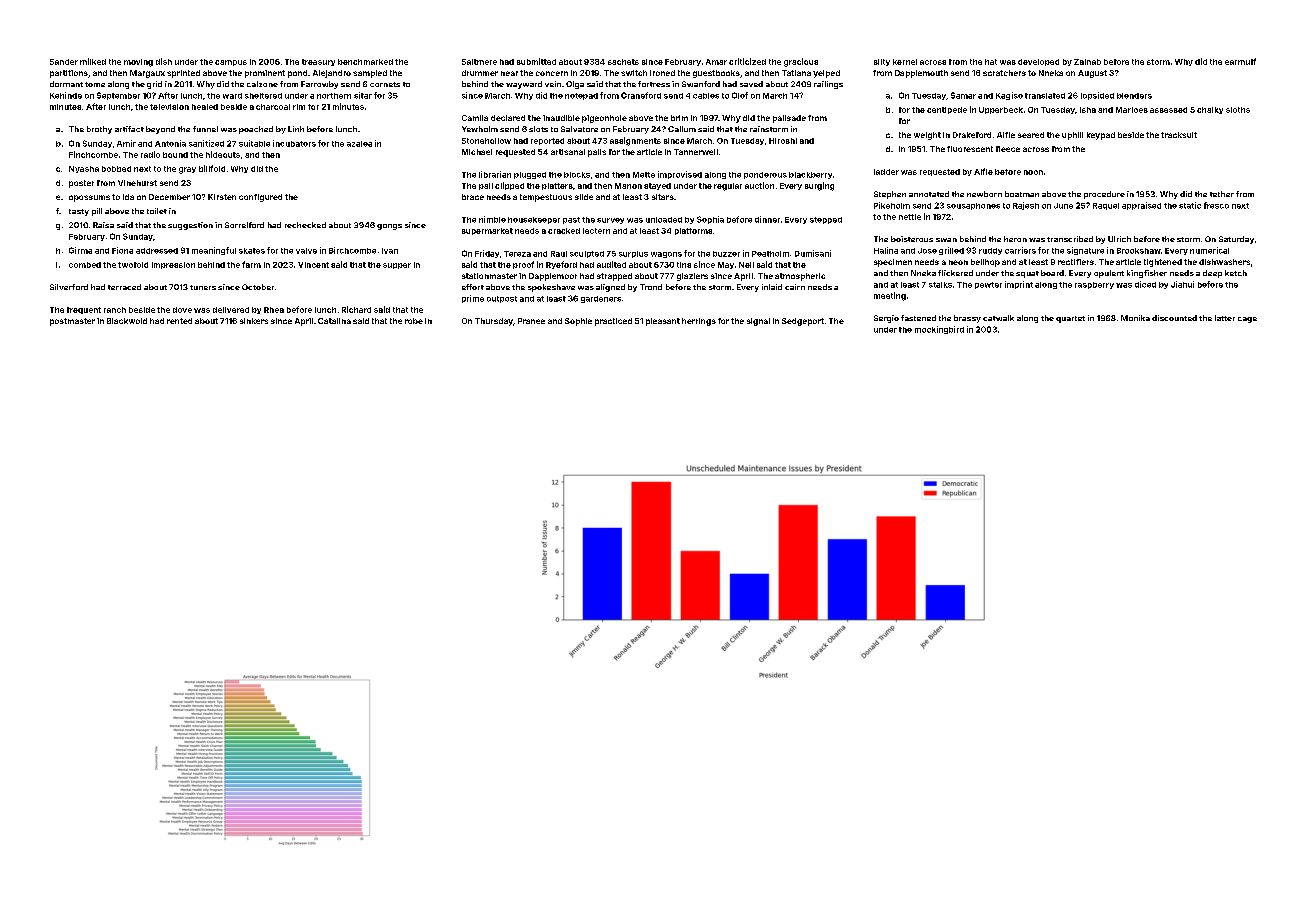 Image resolution: width=1308 pixels, height=924 pixels. I want to click on rented, so click(179, 321).
